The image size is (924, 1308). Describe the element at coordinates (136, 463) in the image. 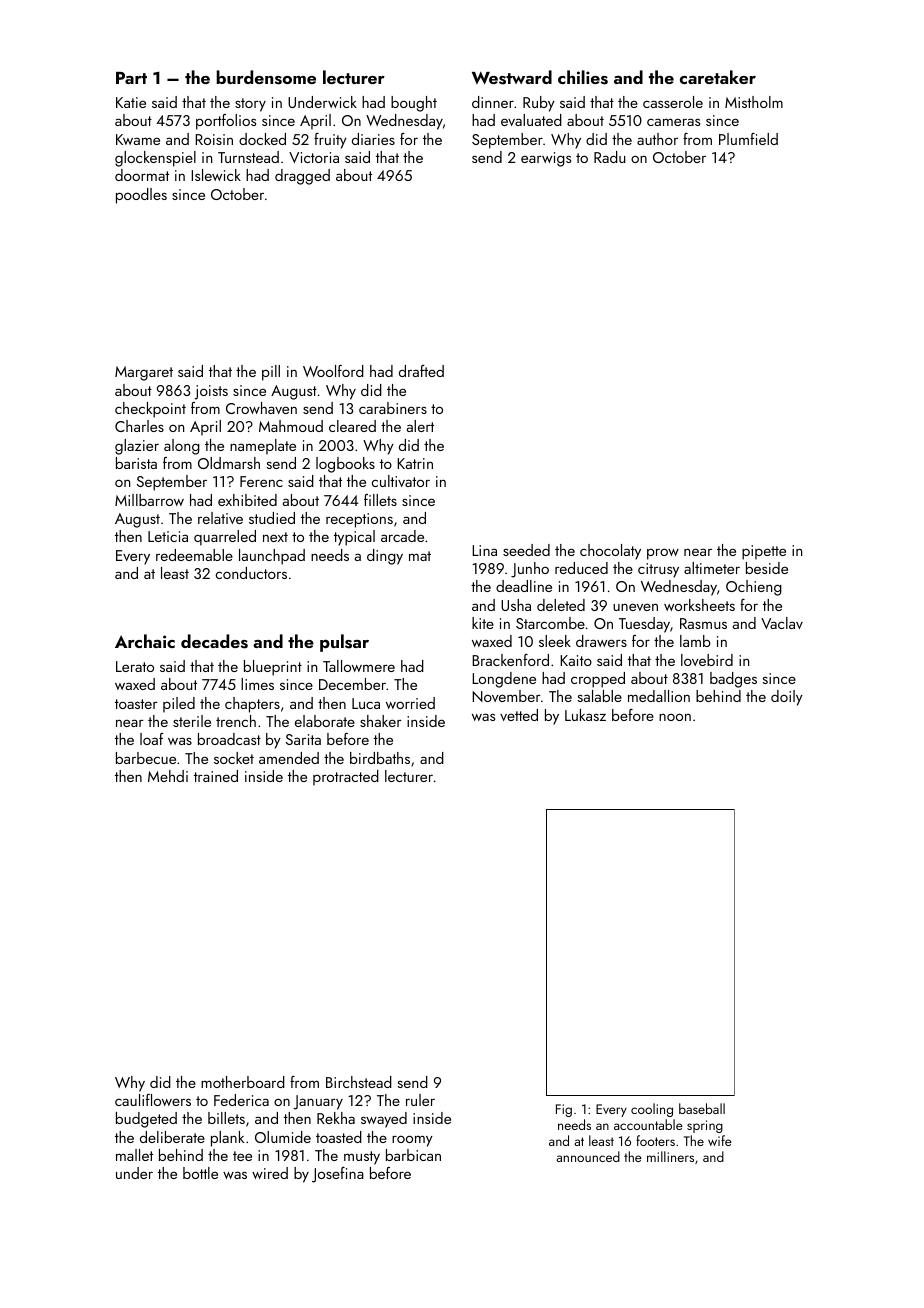

I see `barista` at that location.
